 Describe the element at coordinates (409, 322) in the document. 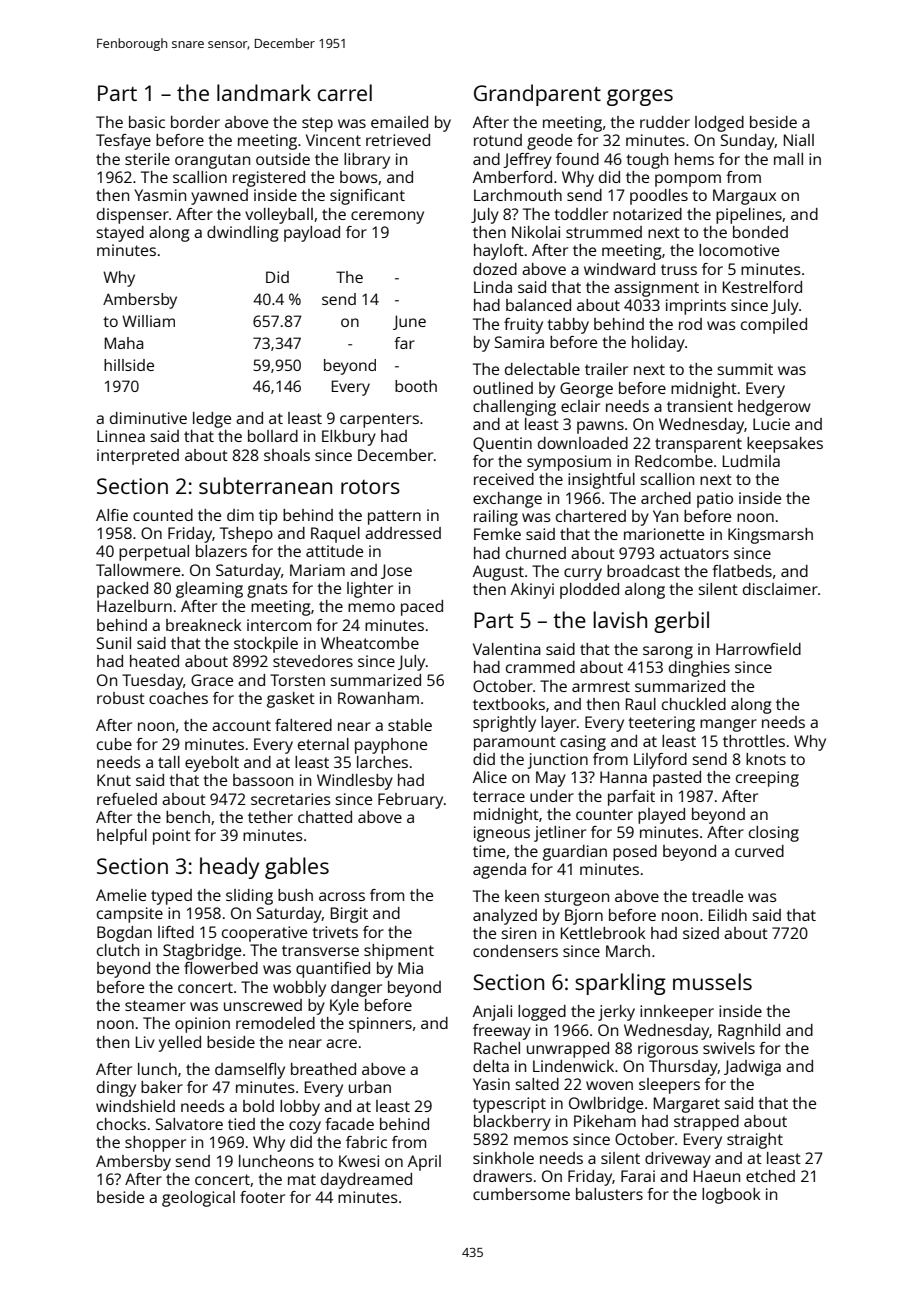

I see `June` at that location.
